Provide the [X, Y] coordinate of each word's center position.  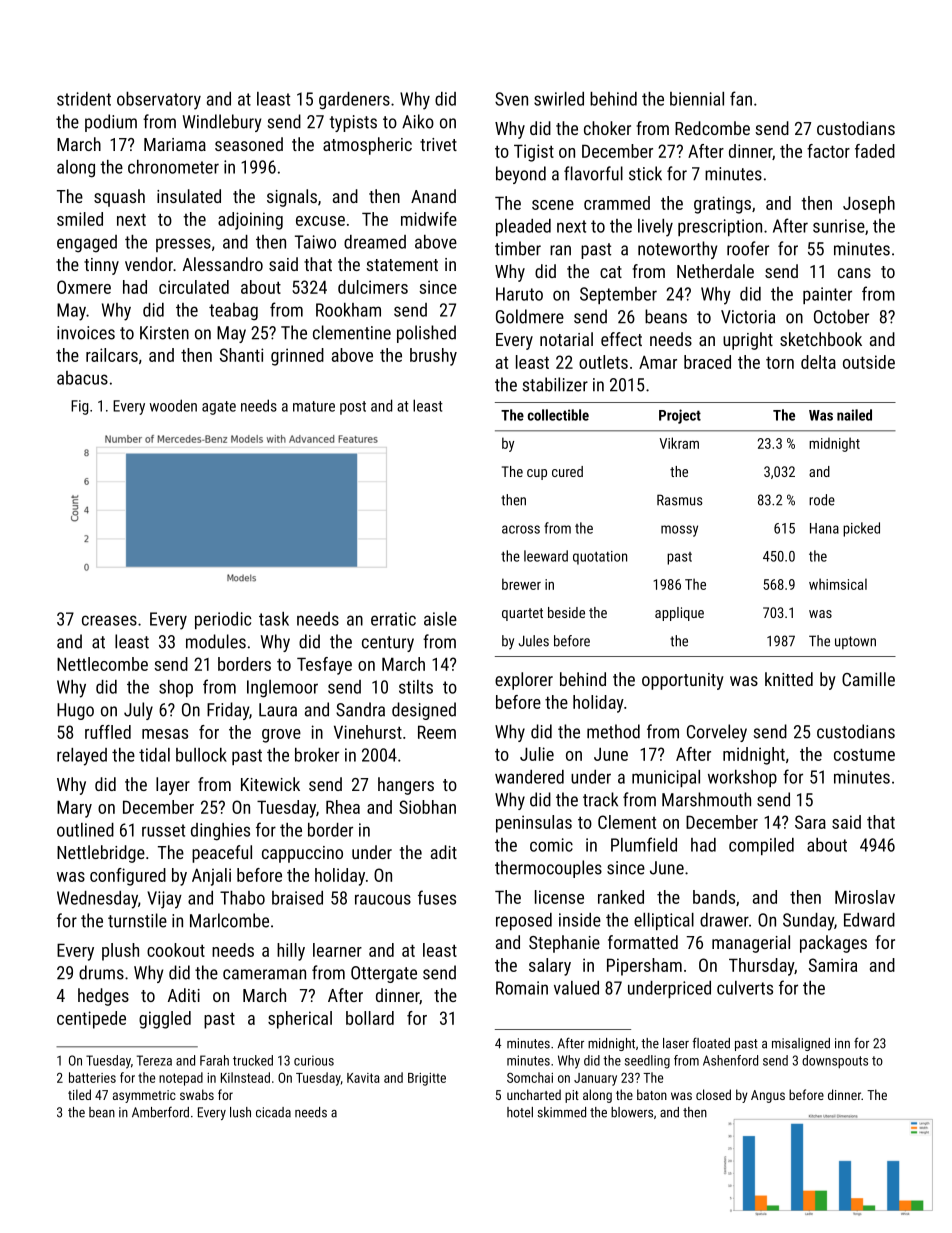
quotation [600, 558]
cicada [273, 1112]
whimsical [838, 584]
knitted [789, 679]
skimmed [562, 1112]
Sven [511, 99]
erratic [393, 619]
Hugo [75, 711]
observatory [159, 101]
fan [741, 98]
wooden [173, 405]
